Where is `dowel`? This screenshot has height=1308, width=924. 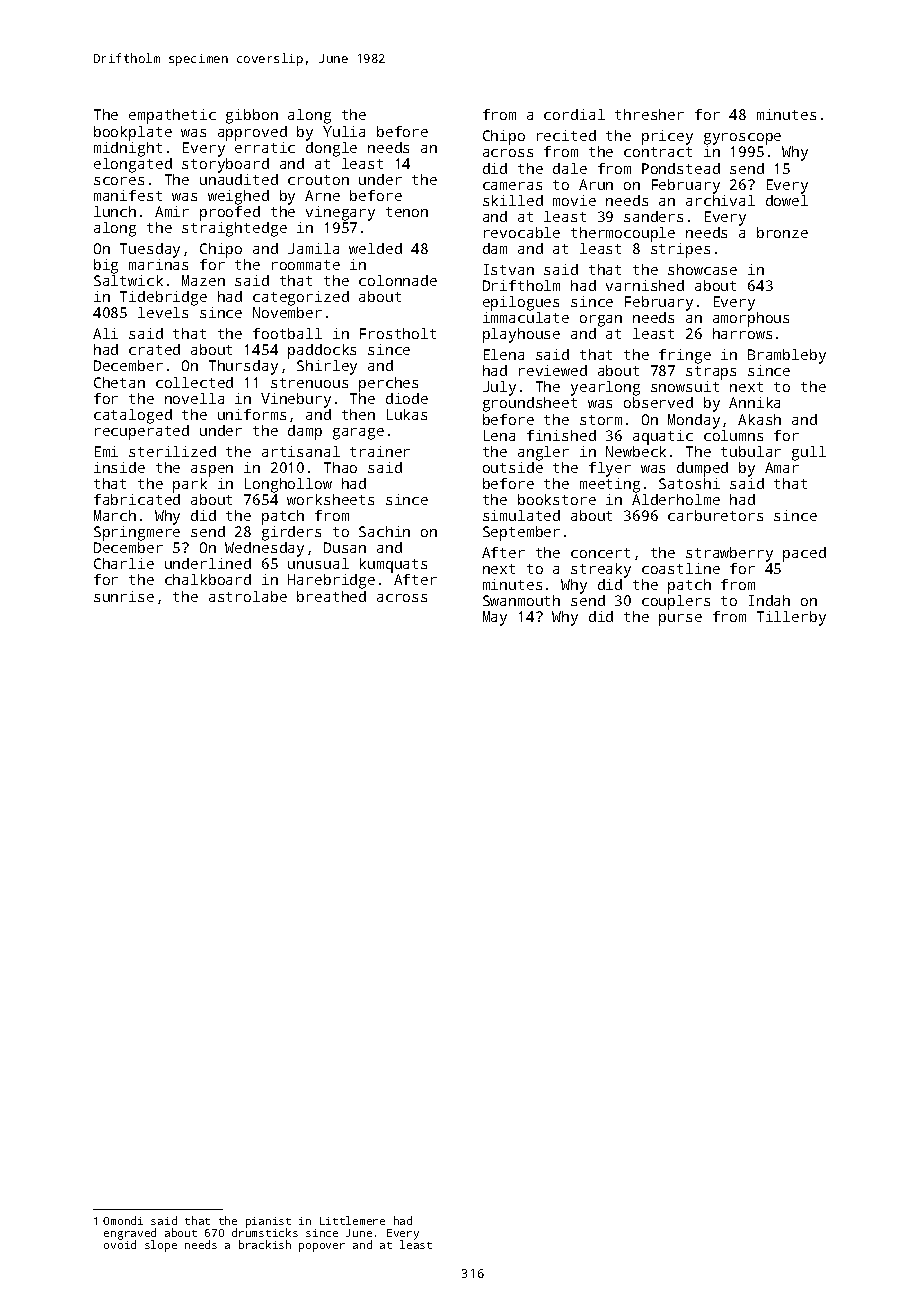
dowel is located at coordinates (787, 200).
